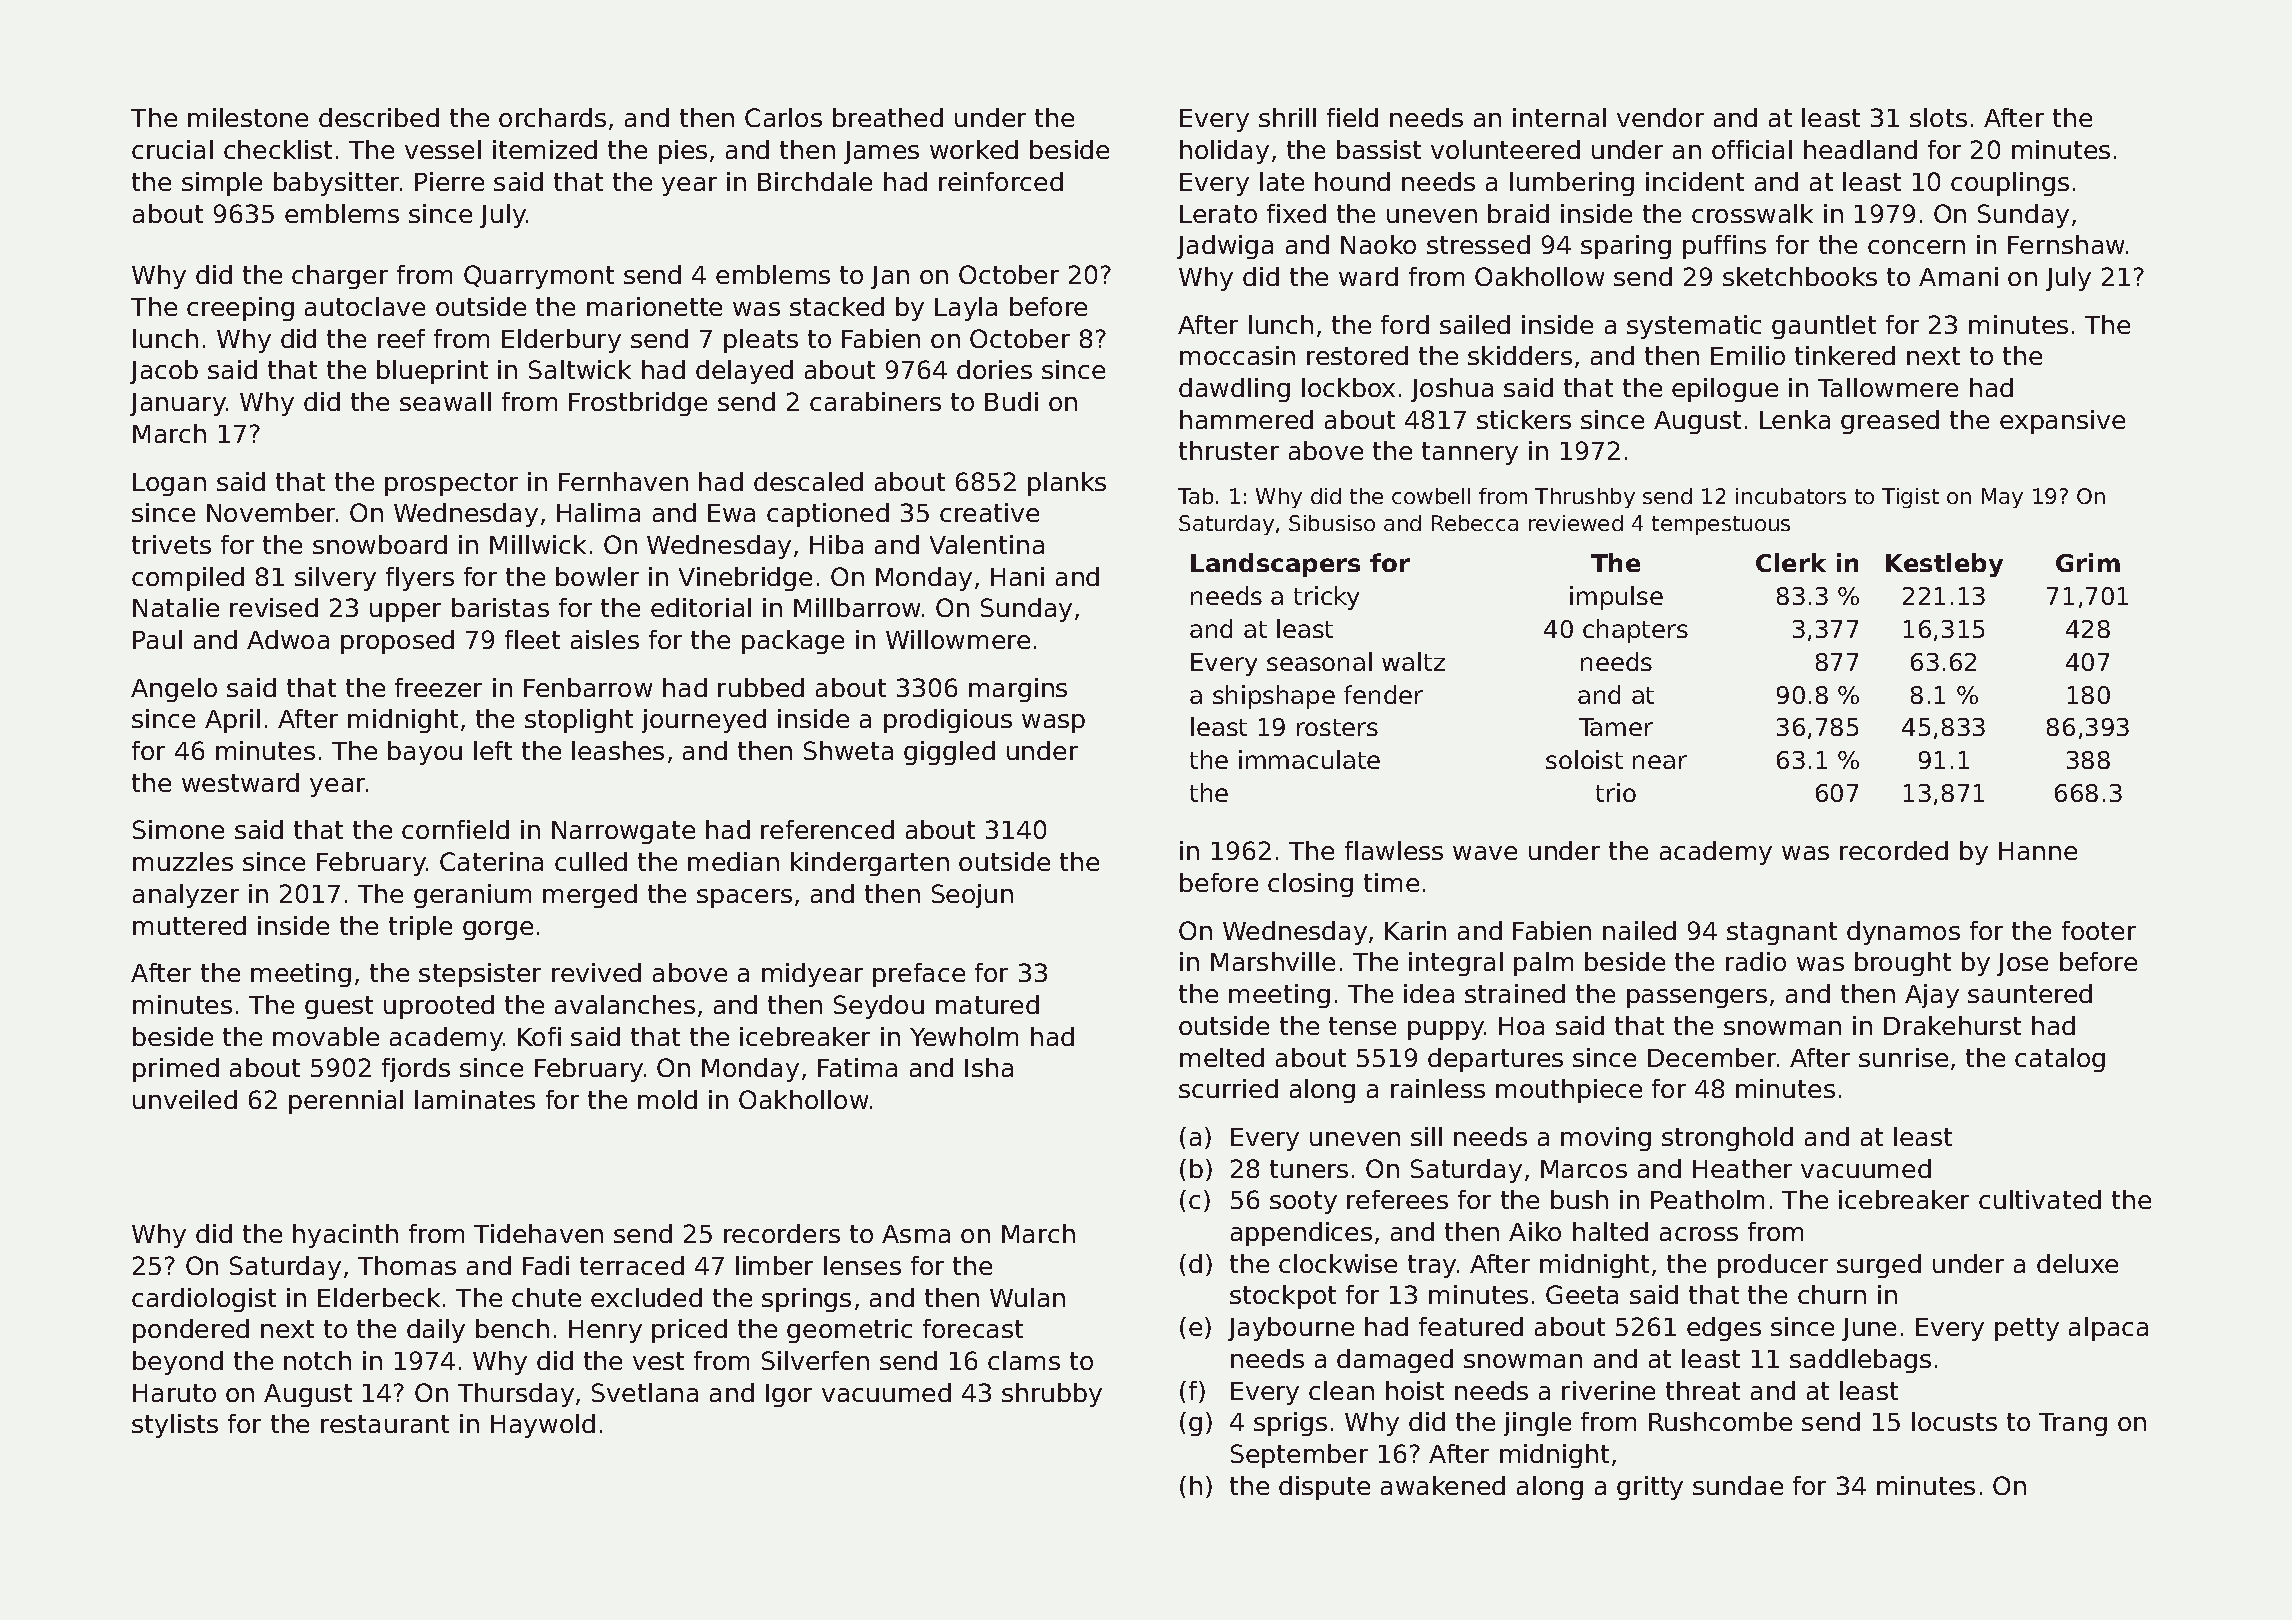 The width and height of the image is (2292, 1620). Describe the element at coordinates (2099, 930) in the image. I see `footer` at that location.
